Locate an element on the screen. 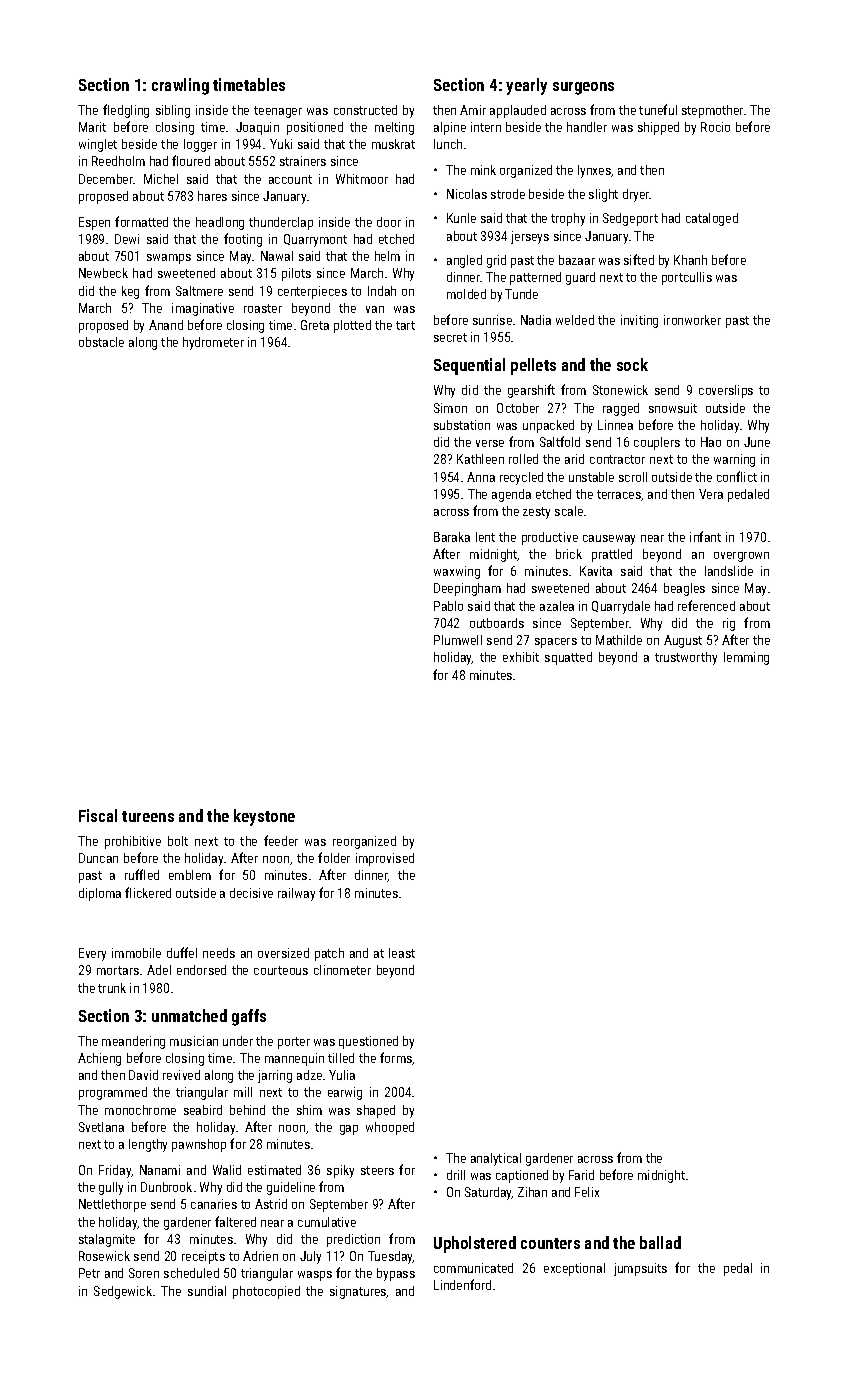 The image size is (849, 1400). Rocio is located at coordinates (715, 127).
